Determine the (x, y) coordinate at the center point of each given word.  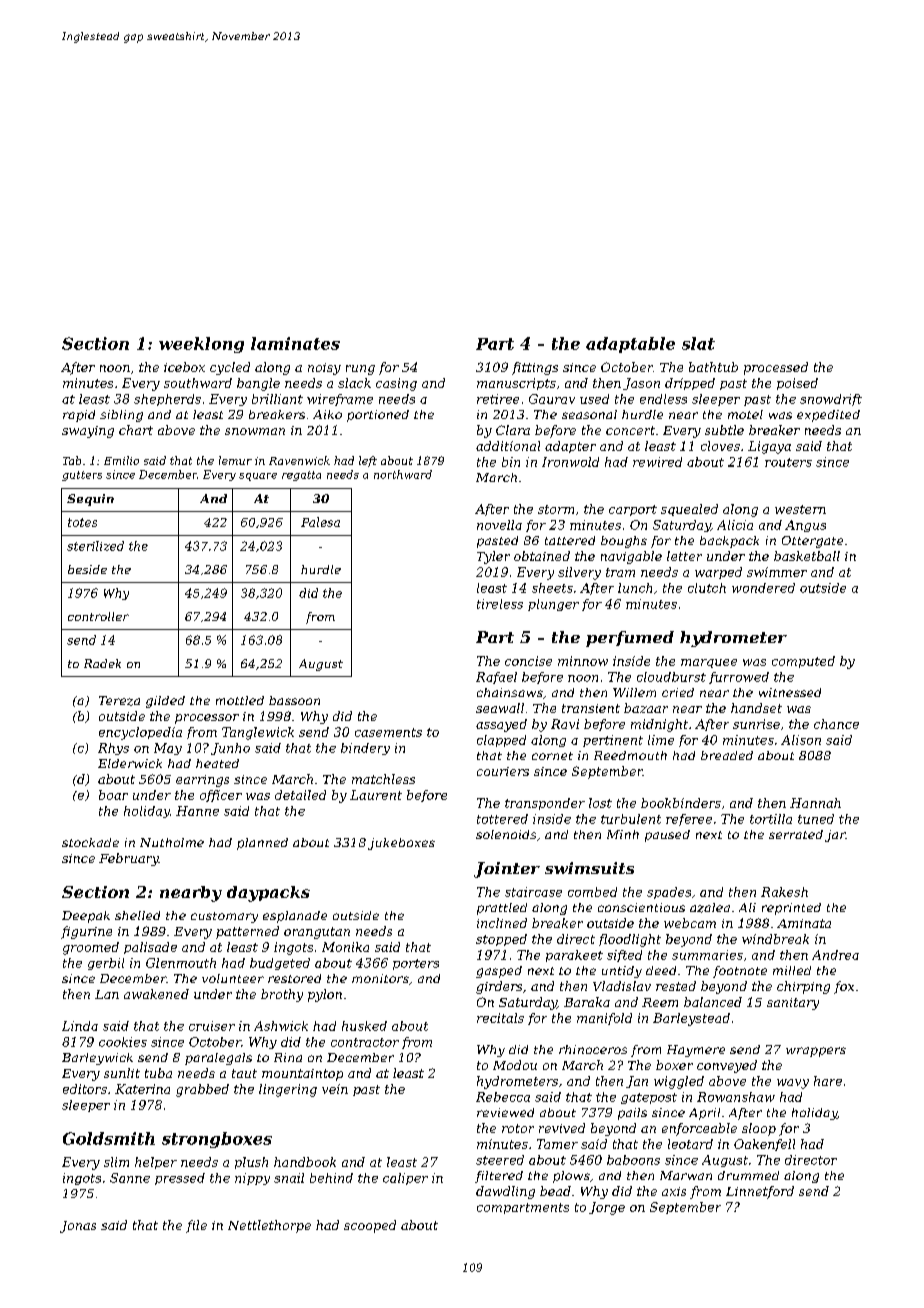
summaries (707, 955)
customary (224, 917)
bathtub (713, 367)
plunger (553, 605)
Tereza (119, 701)
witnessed (790, 692)
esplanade (295, 917)
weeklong (201, 345)
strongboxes (217, 1140)
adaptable (630, 345)
